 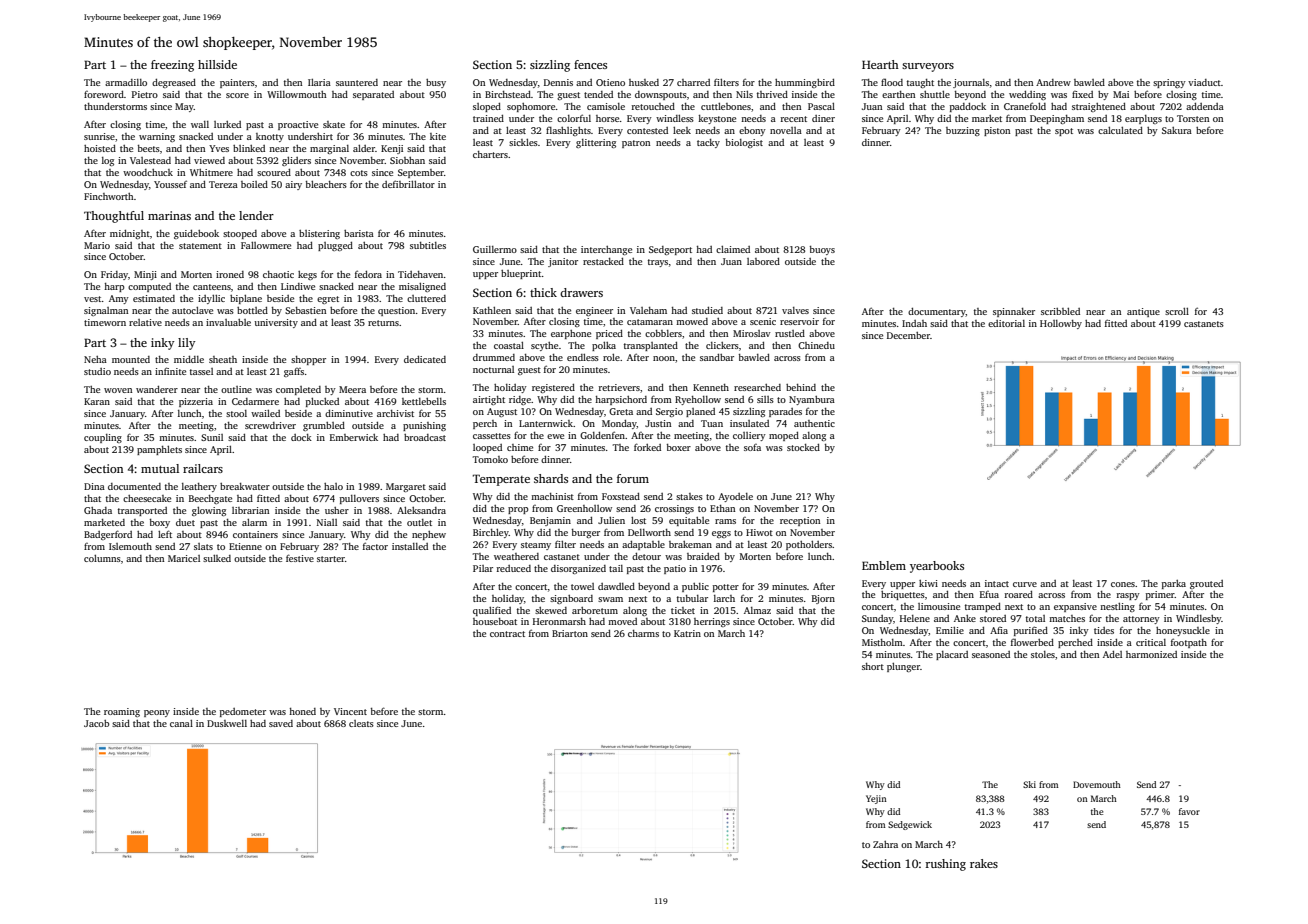 What do you see at coordinates (546, 423) in the image?
I see `Lanternwick` at bounding box center [546, 423].
